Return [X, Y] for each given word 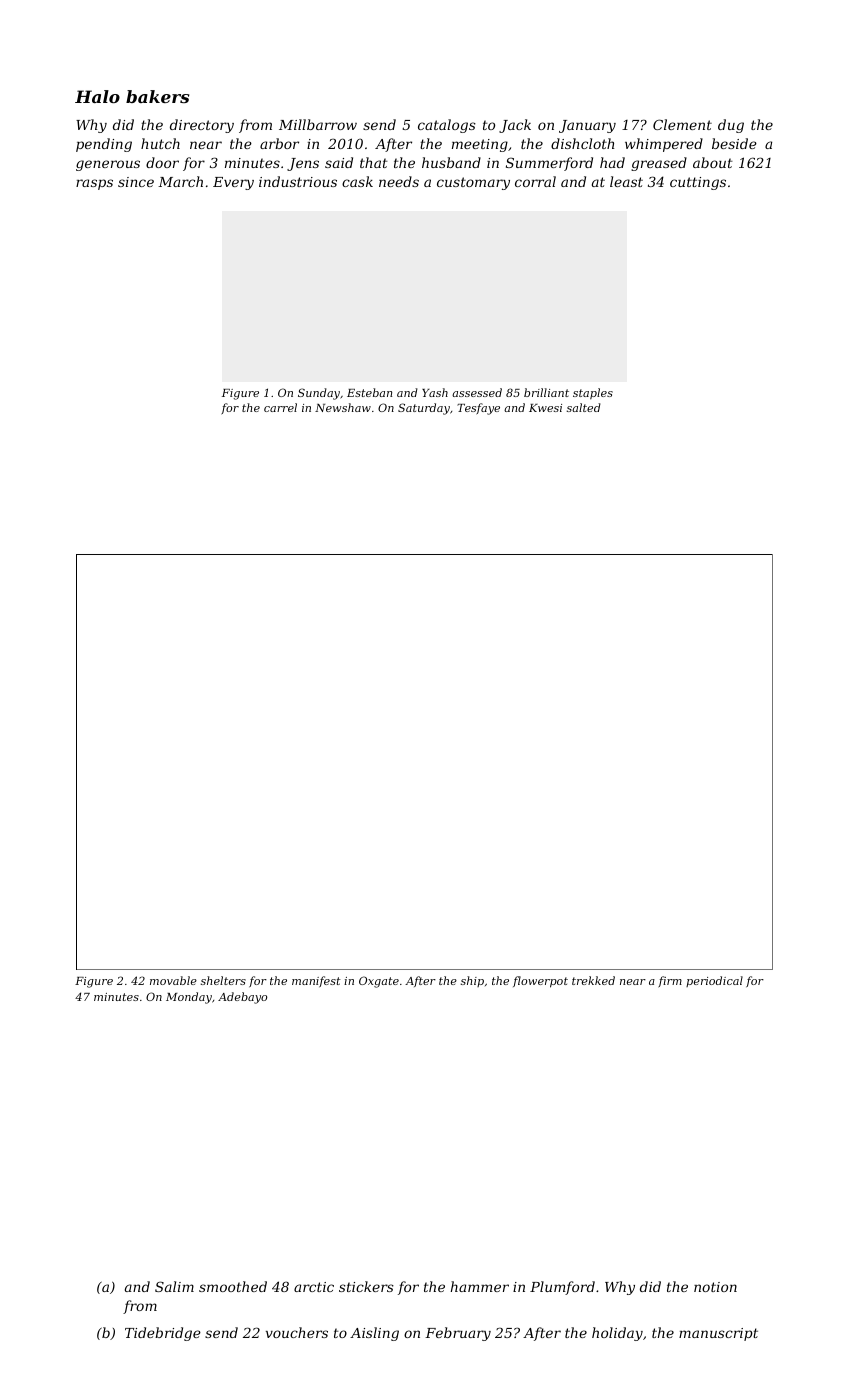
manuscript [718, 1334]
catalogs [447, 126]
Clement [682, 124]
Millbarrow [318, 124]
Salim [174, 1286]
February [458, 1334]
